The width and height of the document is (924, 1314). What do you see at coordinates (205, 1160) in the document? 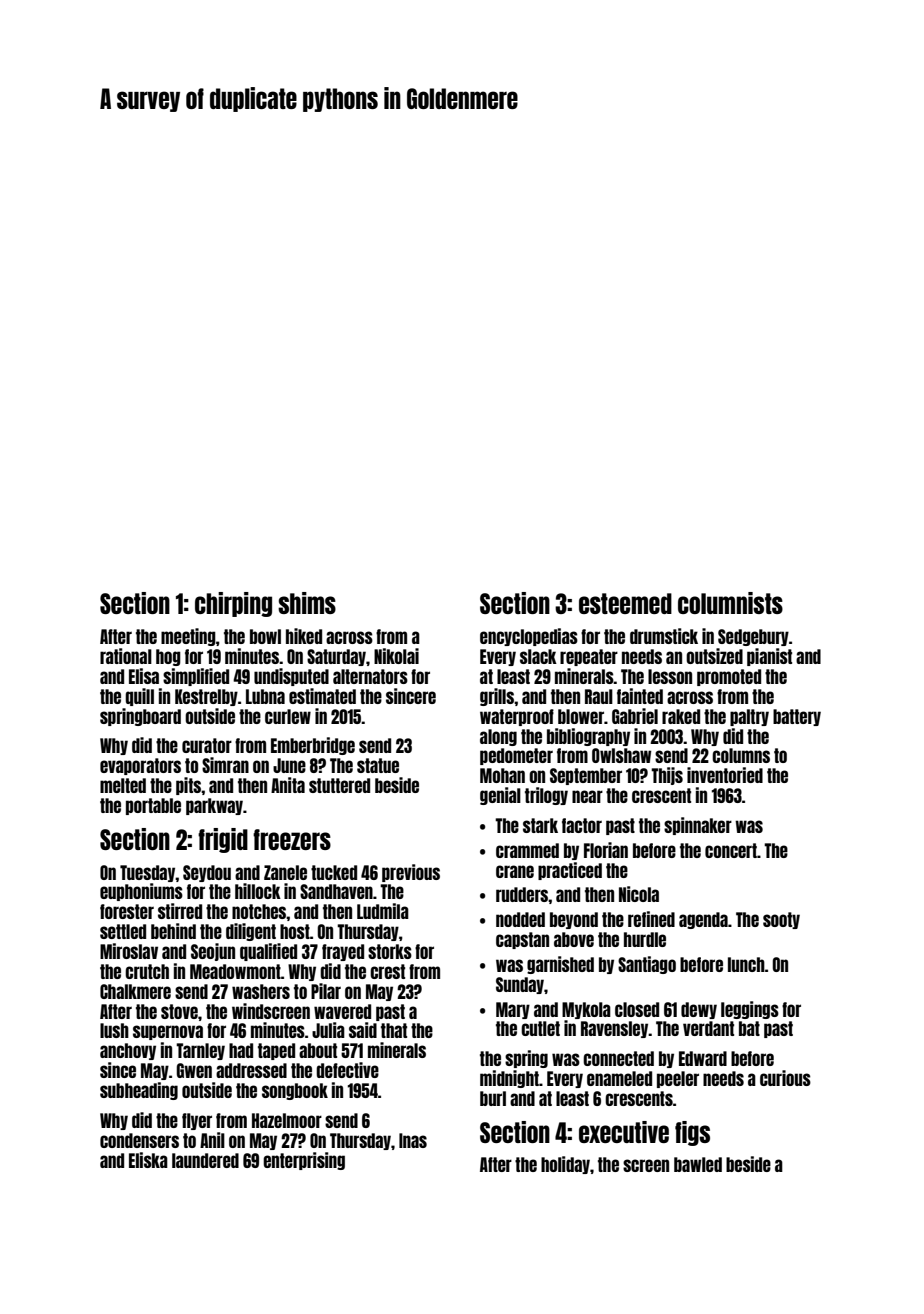
I see `laundered` at bounding box center [205, 1160].
